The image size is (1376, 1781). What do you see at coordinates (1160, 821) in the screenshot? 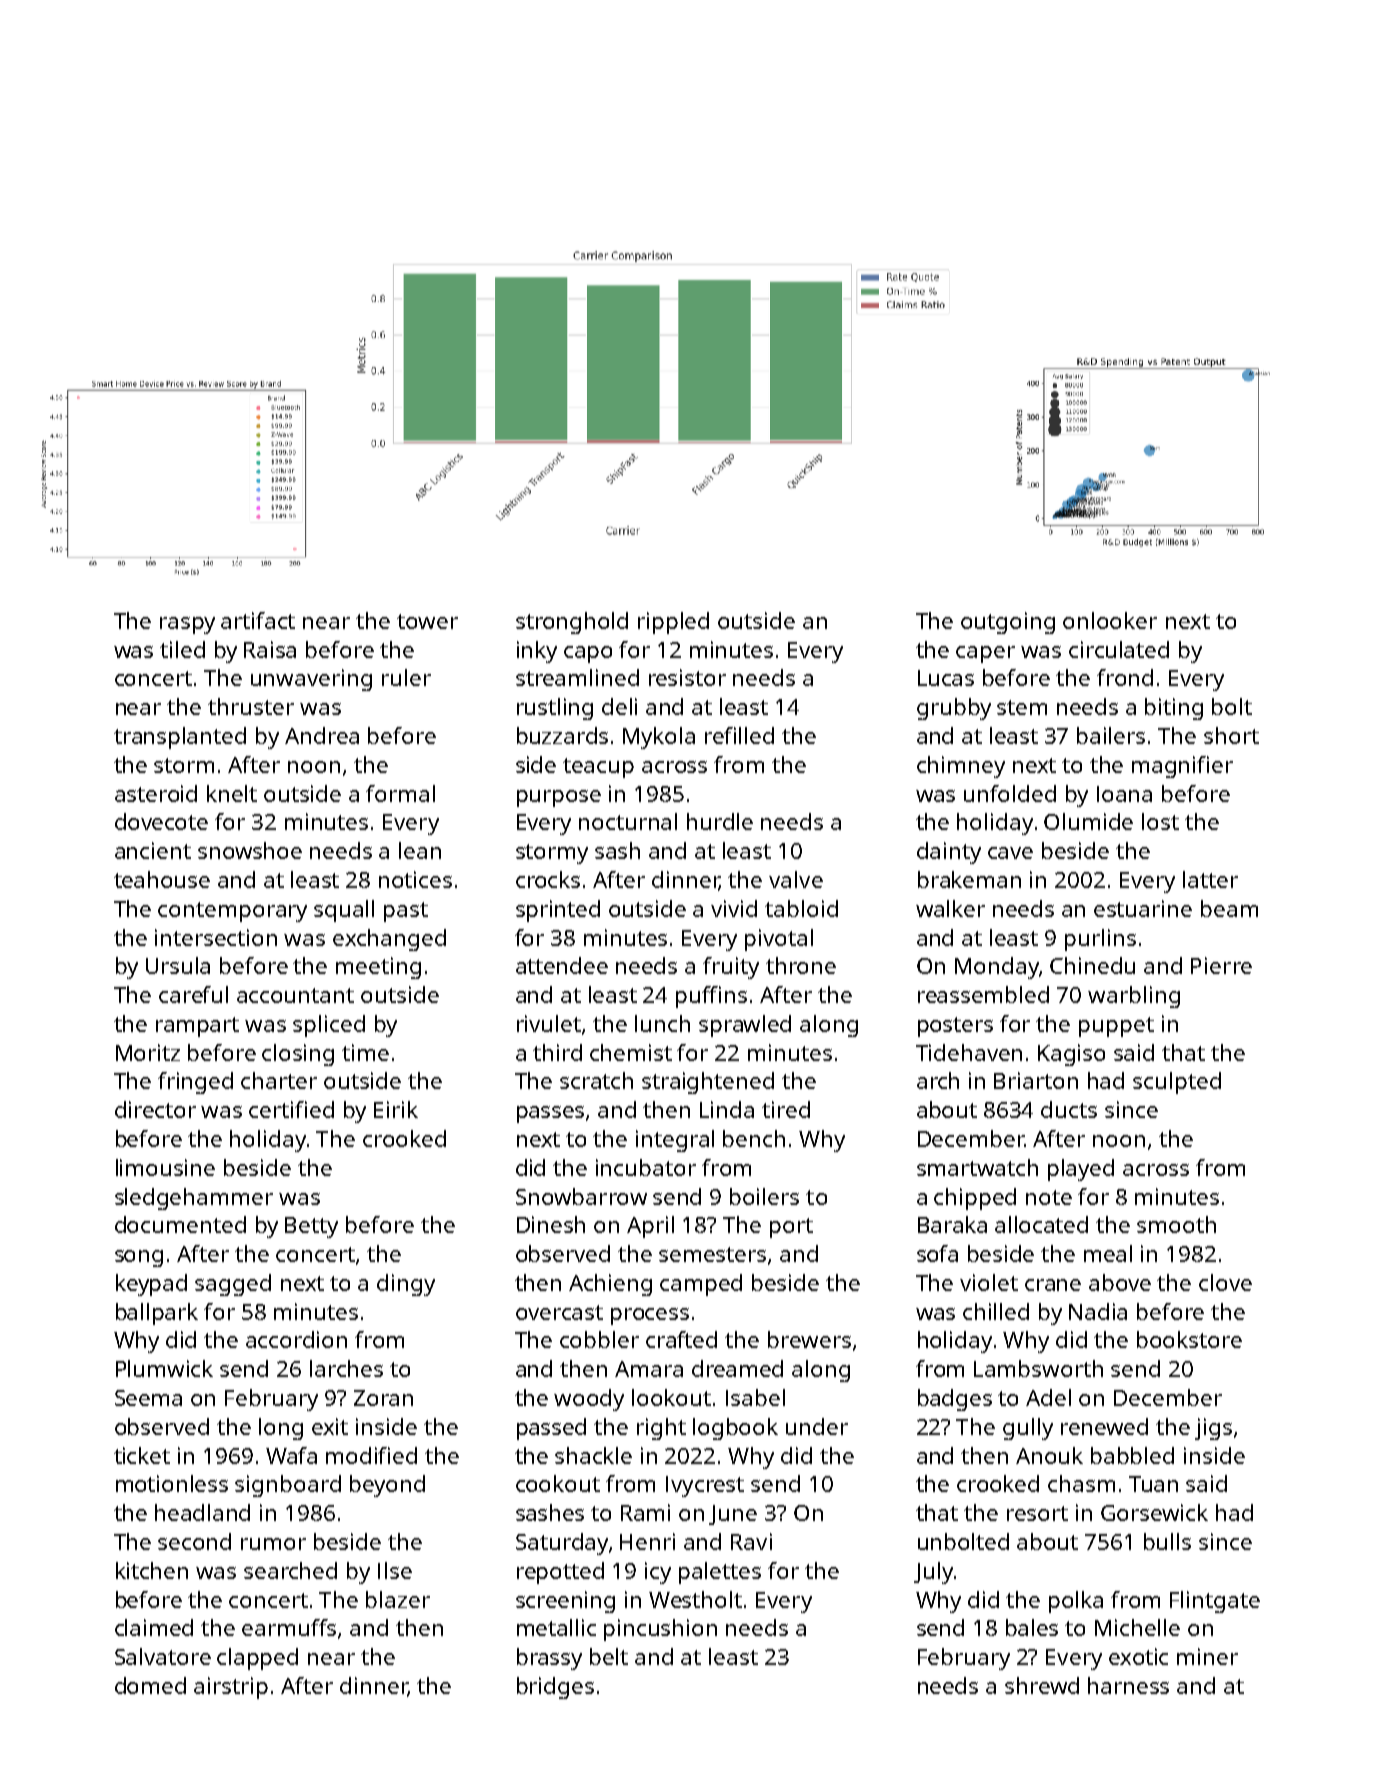
I see `lost` at bounding box center [1160, 821].
